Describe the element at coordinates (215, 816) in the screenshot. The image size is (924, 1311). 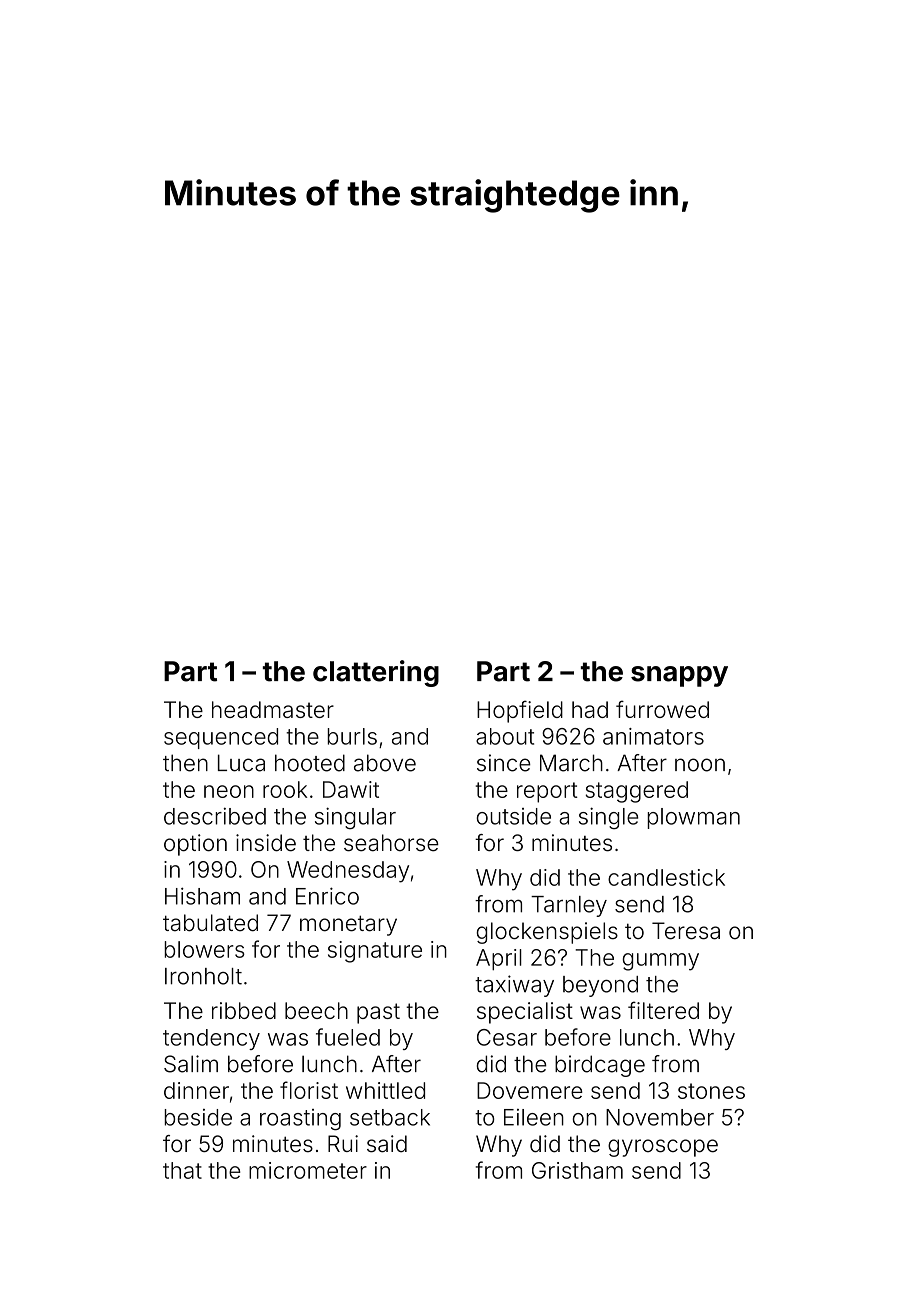
I see `described` at that location.
